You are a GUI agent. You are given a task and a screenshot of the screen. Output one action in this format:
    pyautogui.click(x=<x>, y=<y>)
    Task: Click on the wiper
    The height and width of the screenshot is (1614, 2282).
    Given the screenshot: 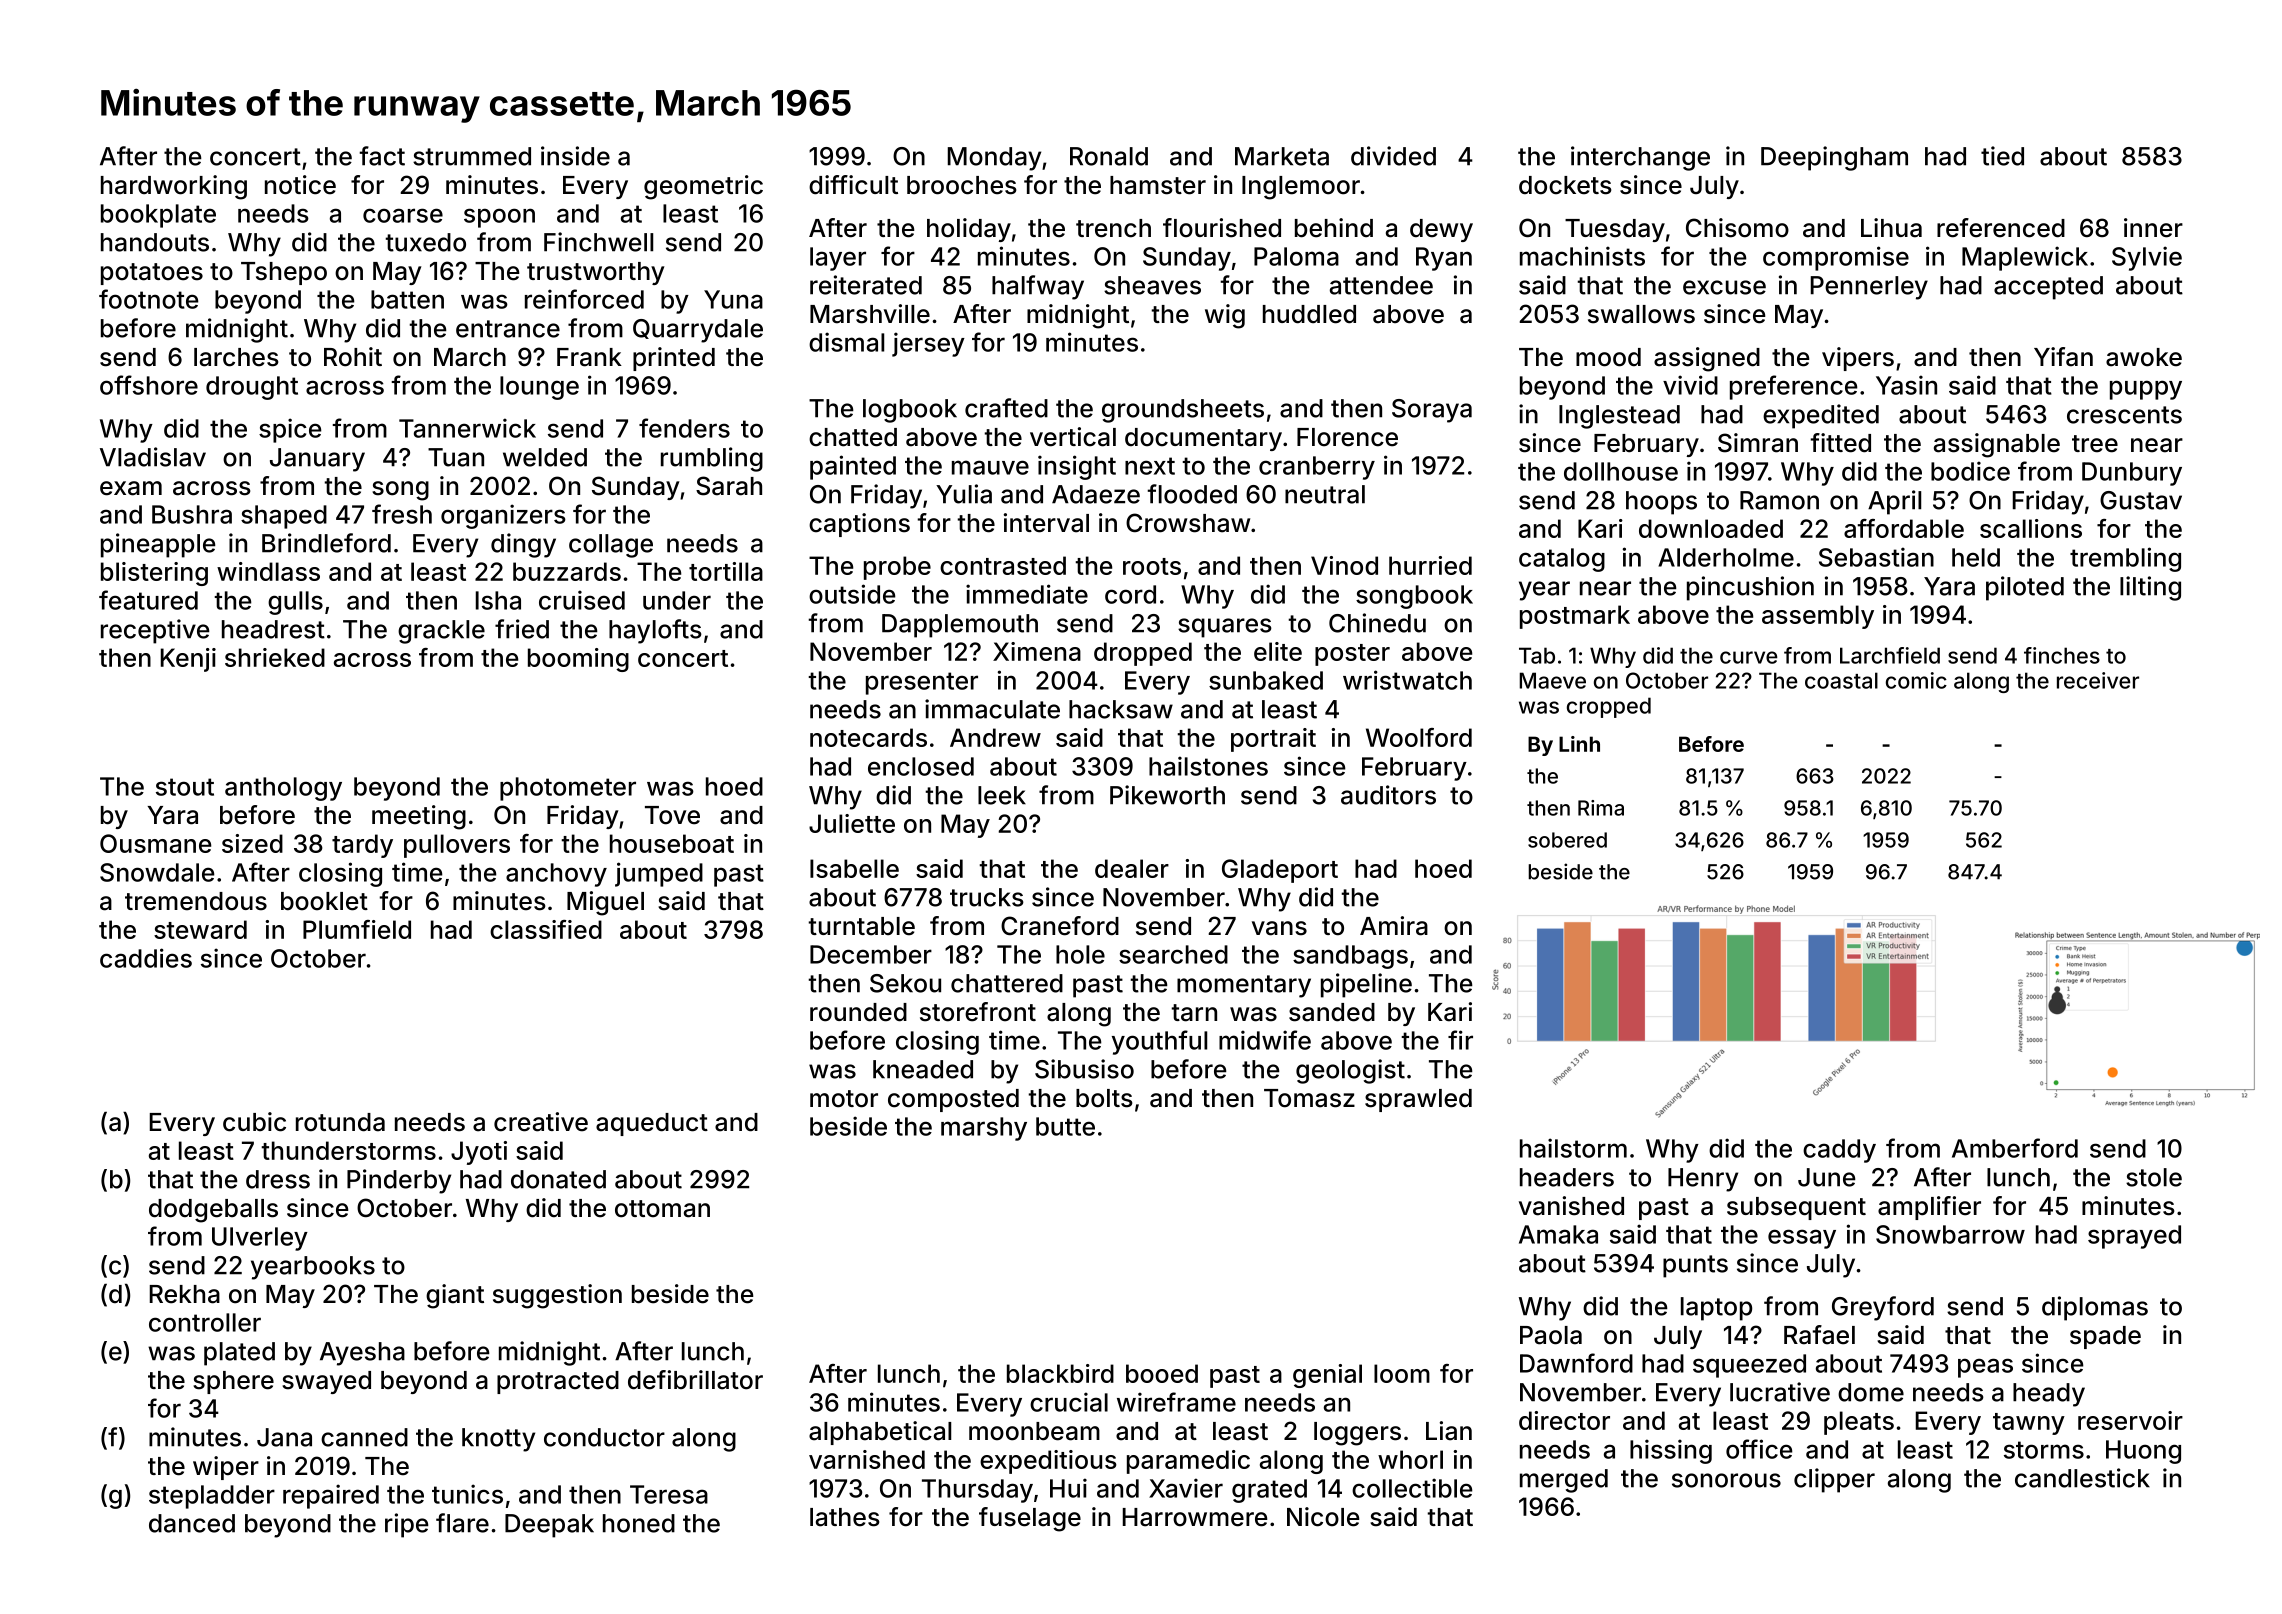 What is the action you would take?
    pyautogui.click(x=226, y=1468)
